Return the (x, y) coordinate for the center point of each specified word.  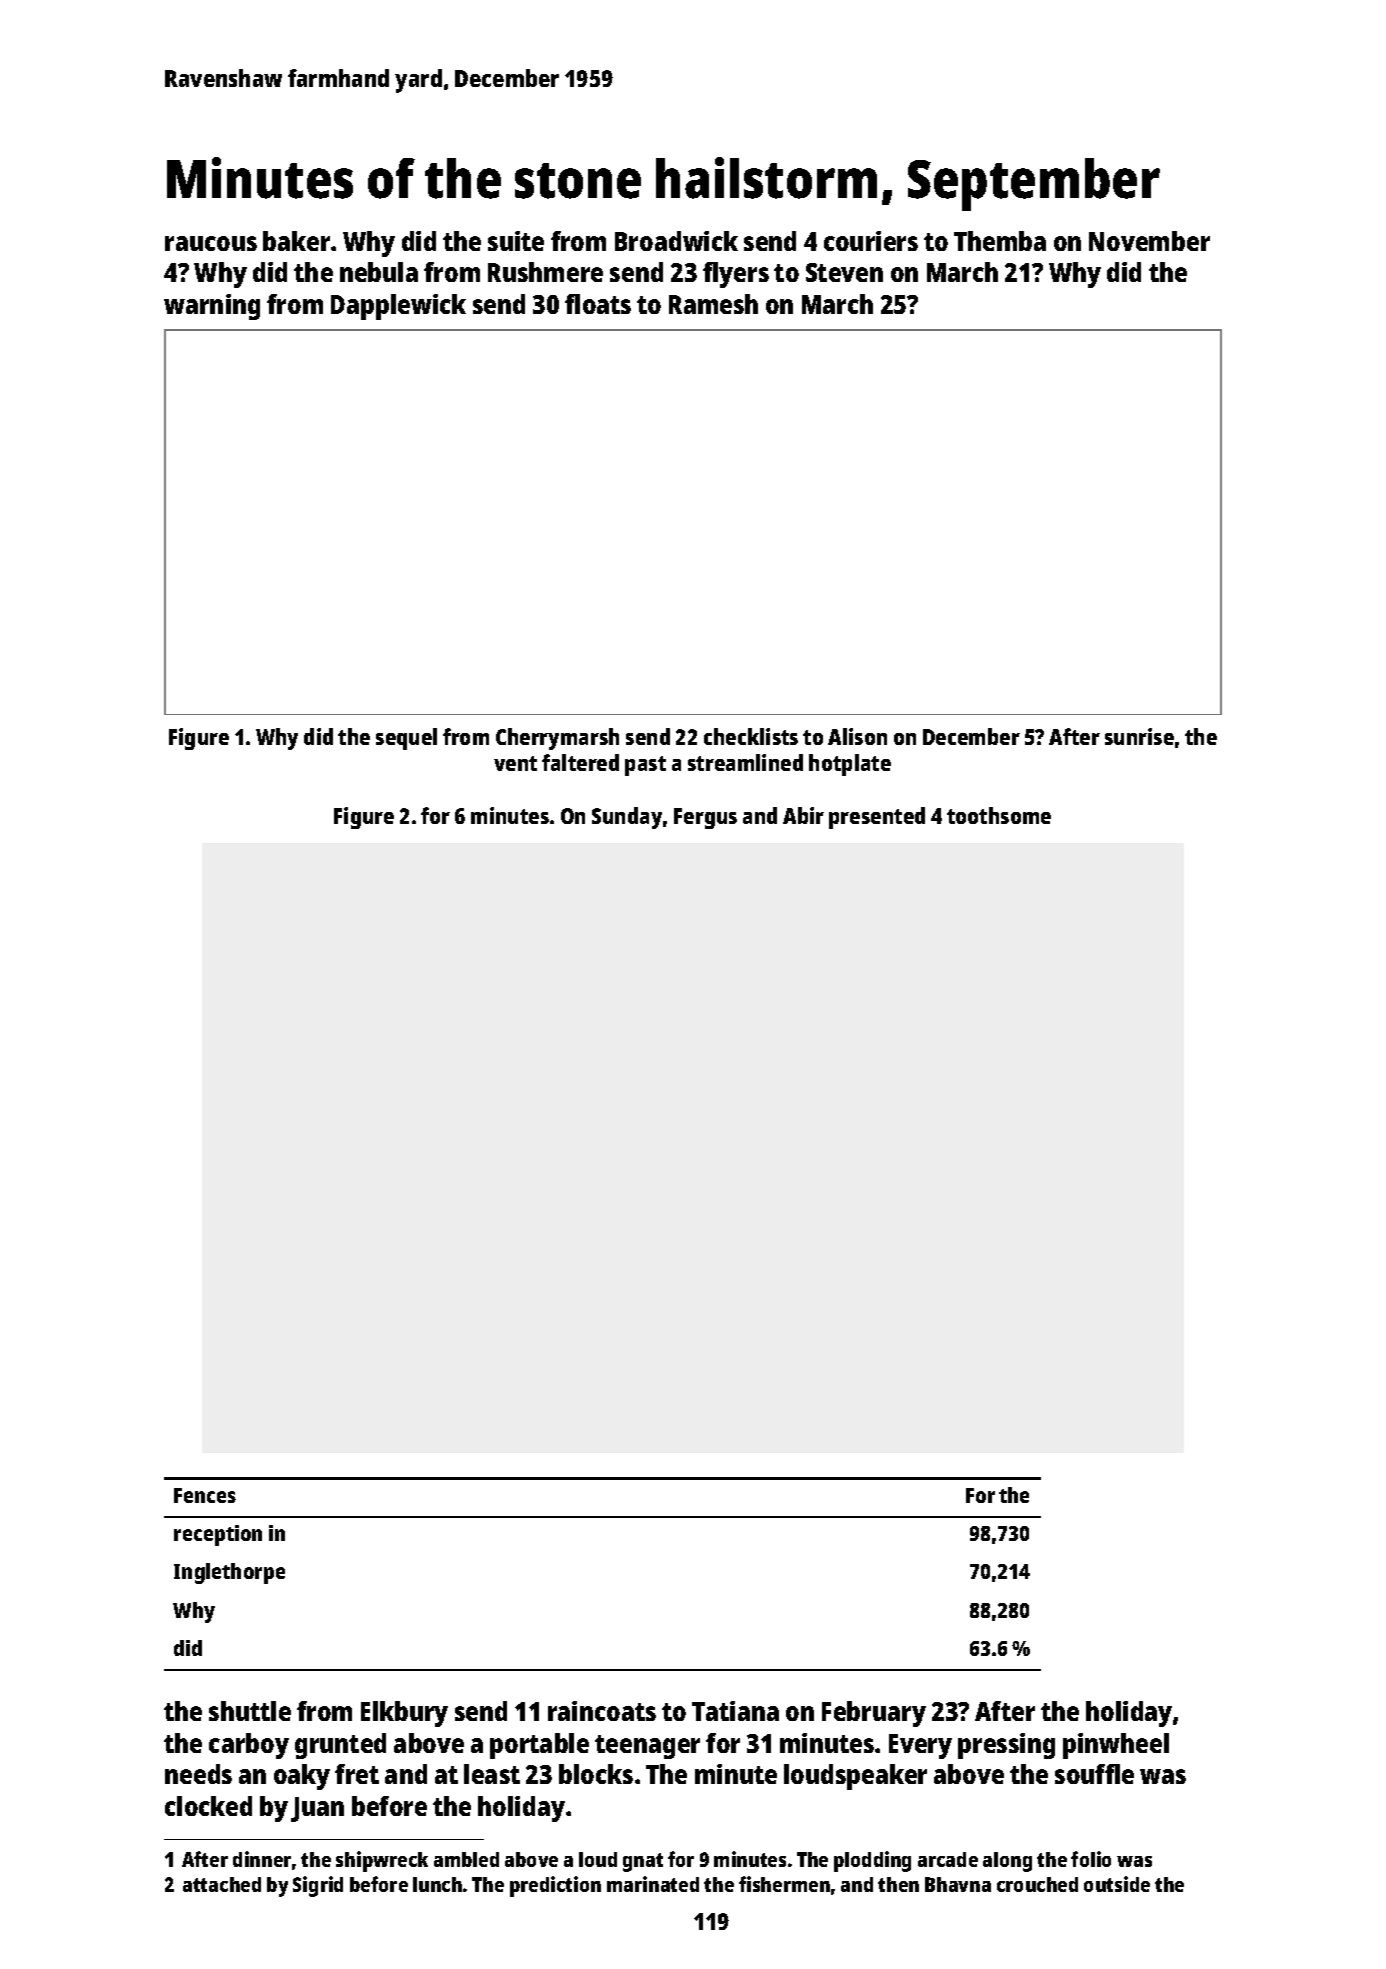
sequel (406, 739)
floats (598, 304)
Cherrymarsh (557, 739)
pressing (1006, 1746)
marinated (653, 1884)
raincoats (602, 1711)
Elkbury (404, 1714)
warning (212, 307)
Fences (205, 1495)
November (1149, 241)
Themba (1000, 241)
